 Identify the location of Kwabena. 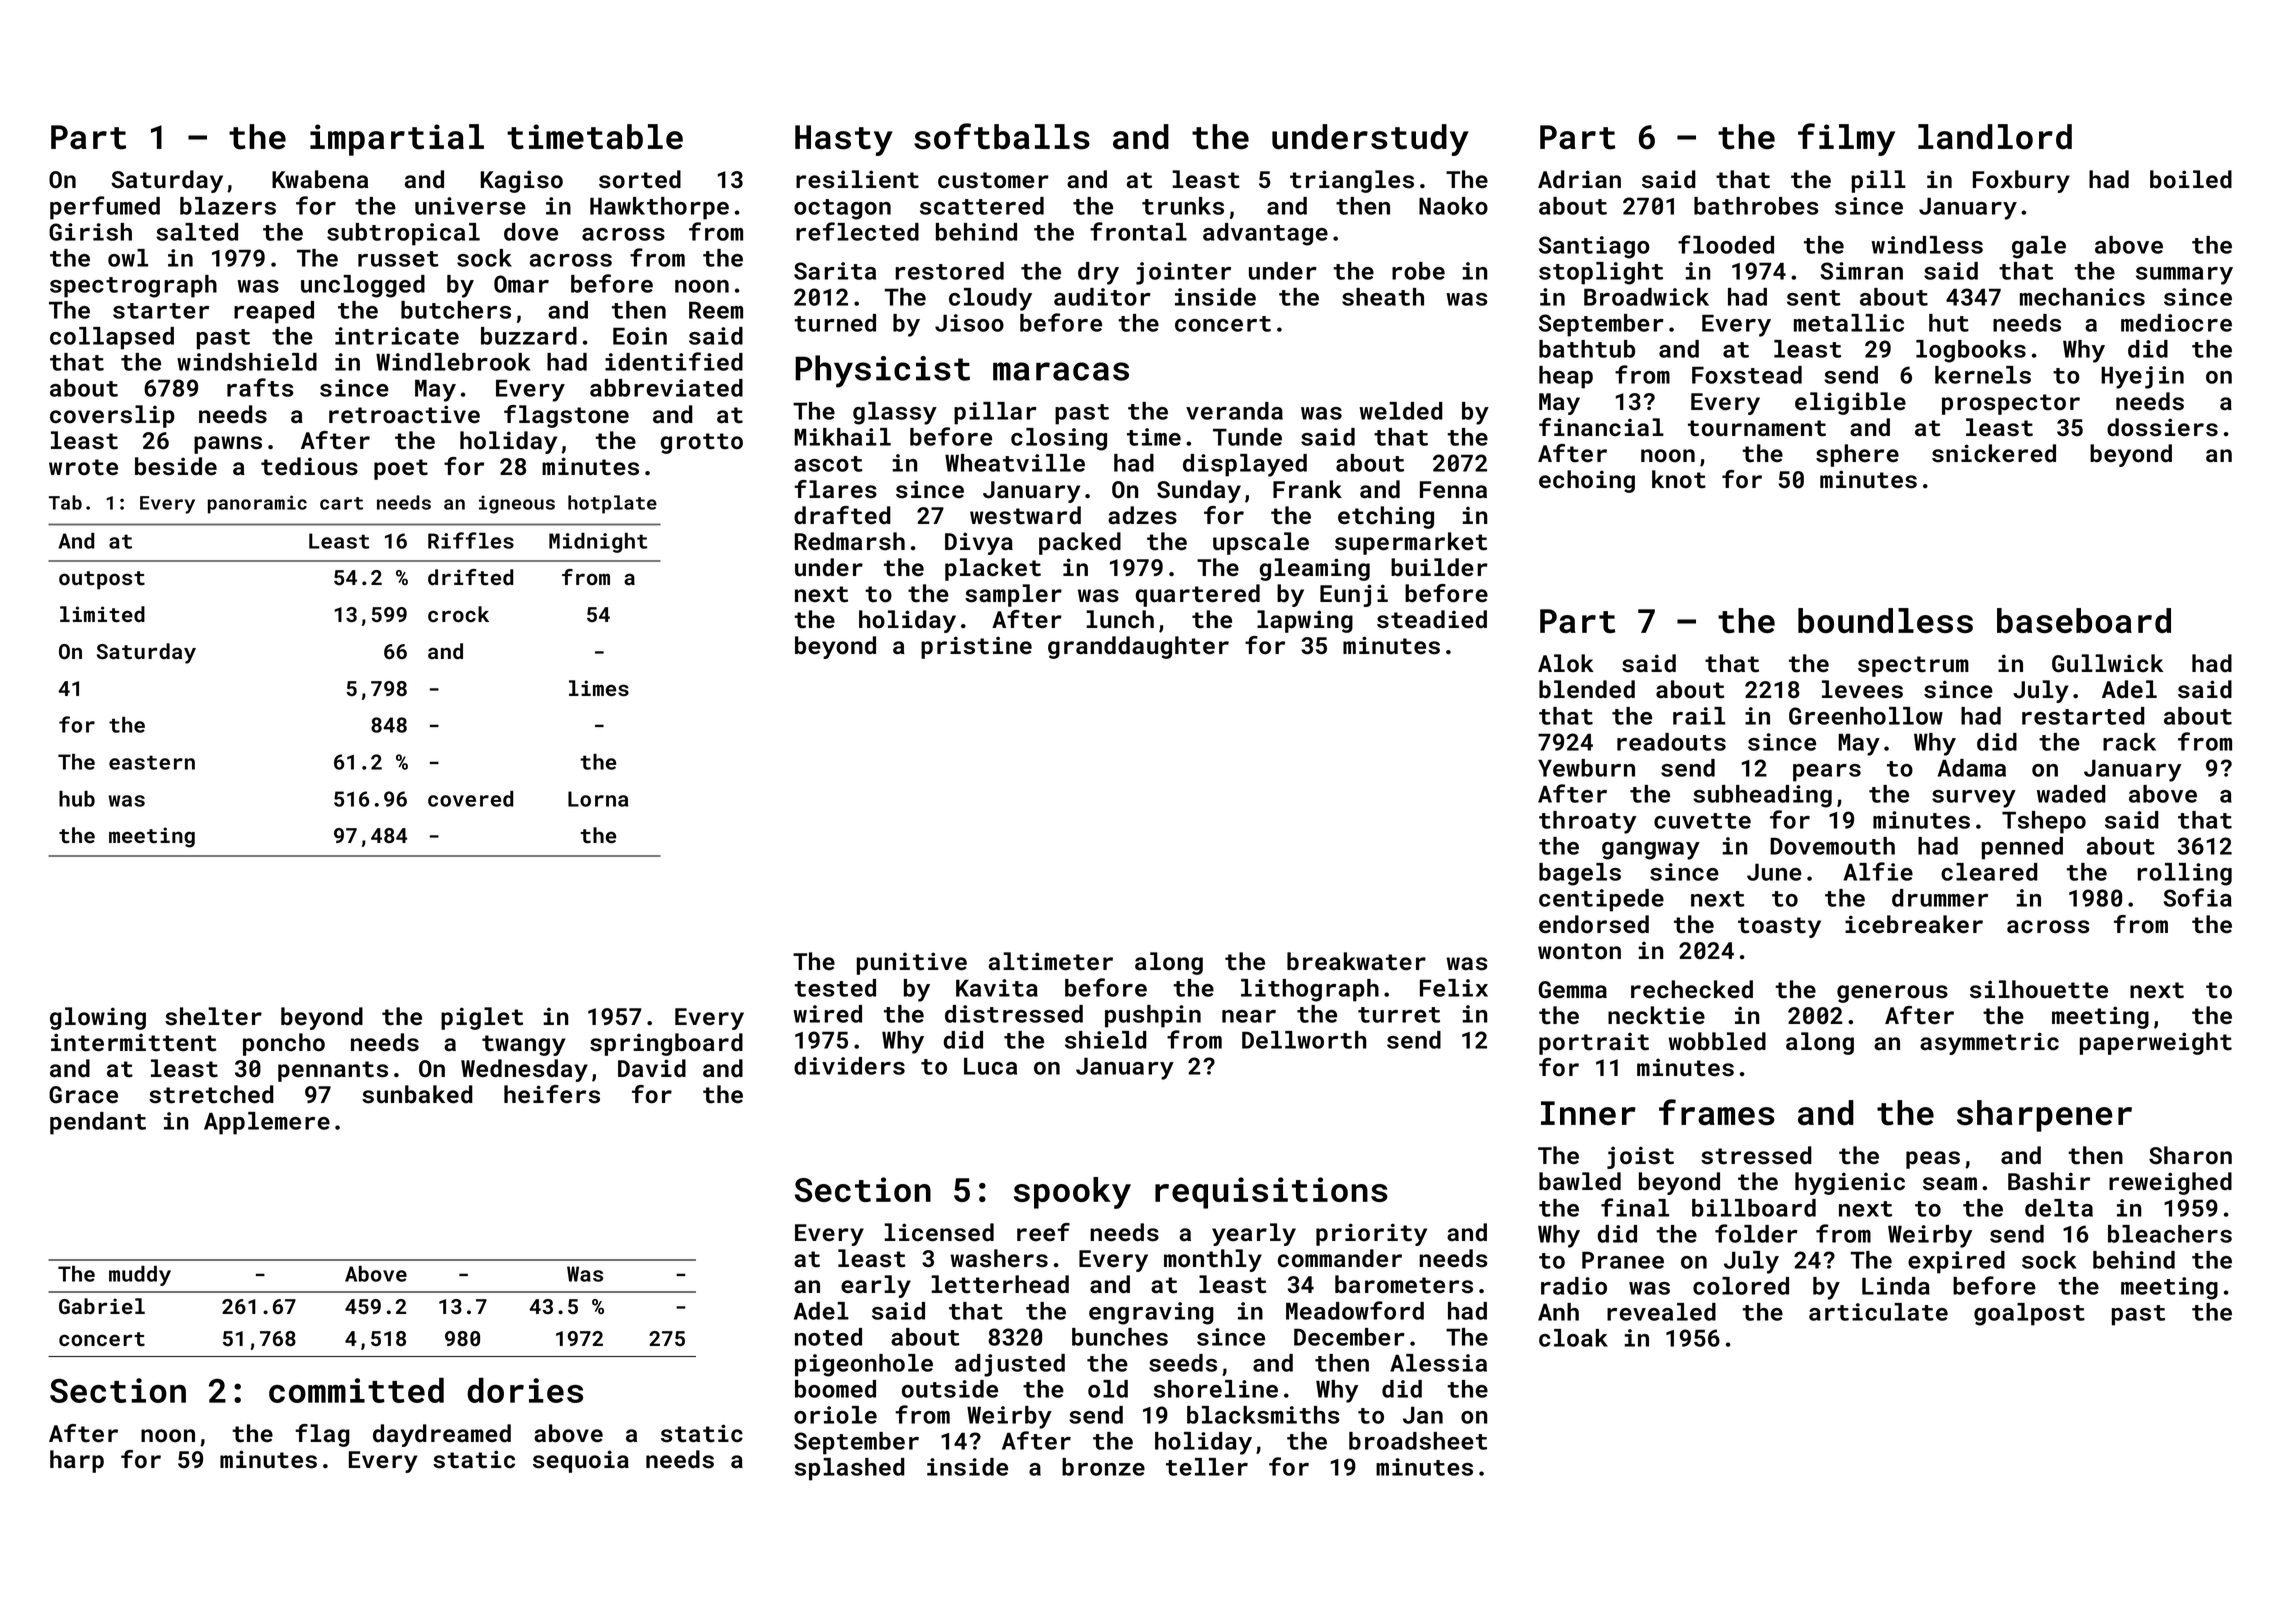
(320, 179).
